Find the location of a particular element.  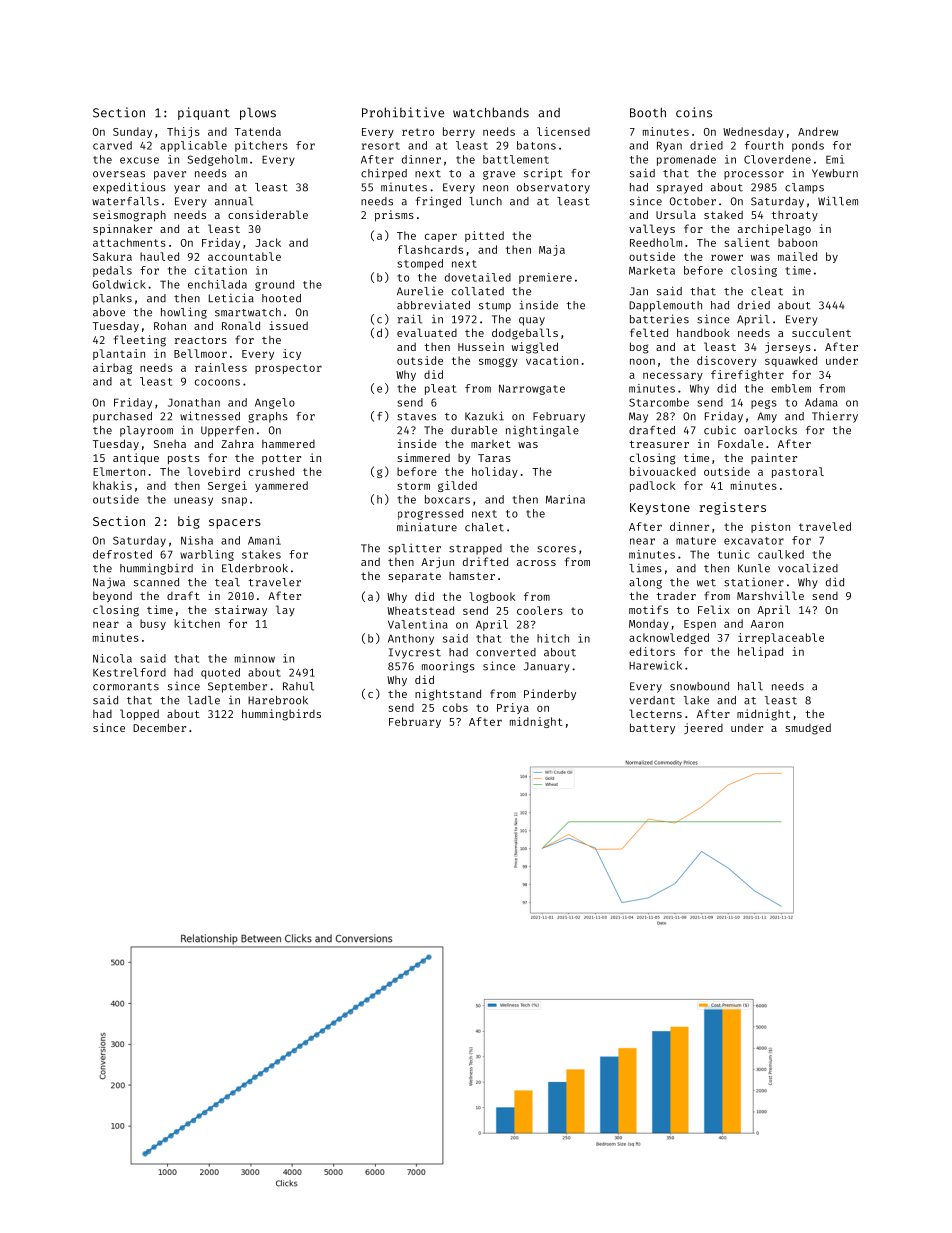

Ryan is located at coordinates (669, 146).
